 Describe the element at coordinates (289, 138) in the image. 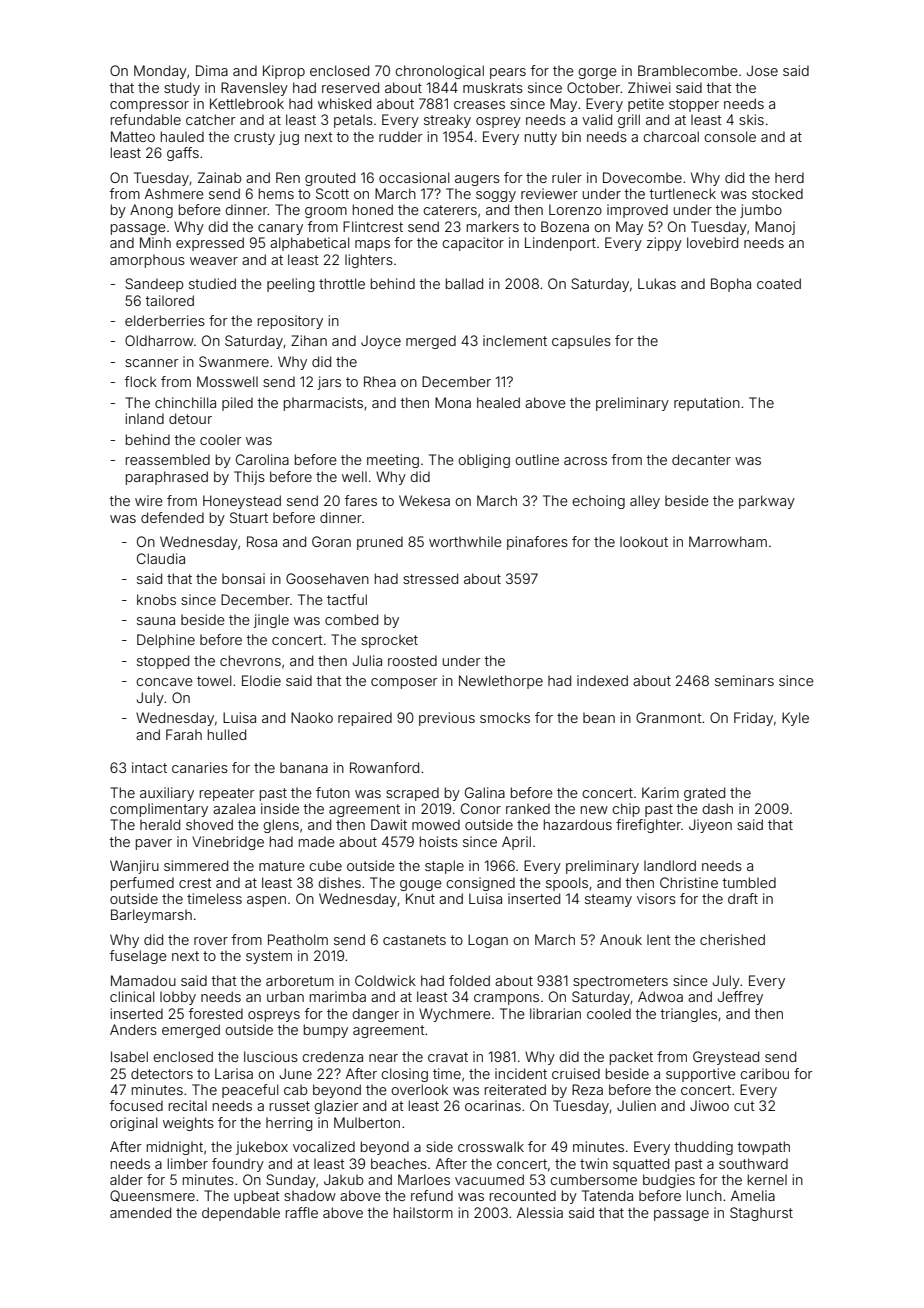

I see `jug` at that location.
